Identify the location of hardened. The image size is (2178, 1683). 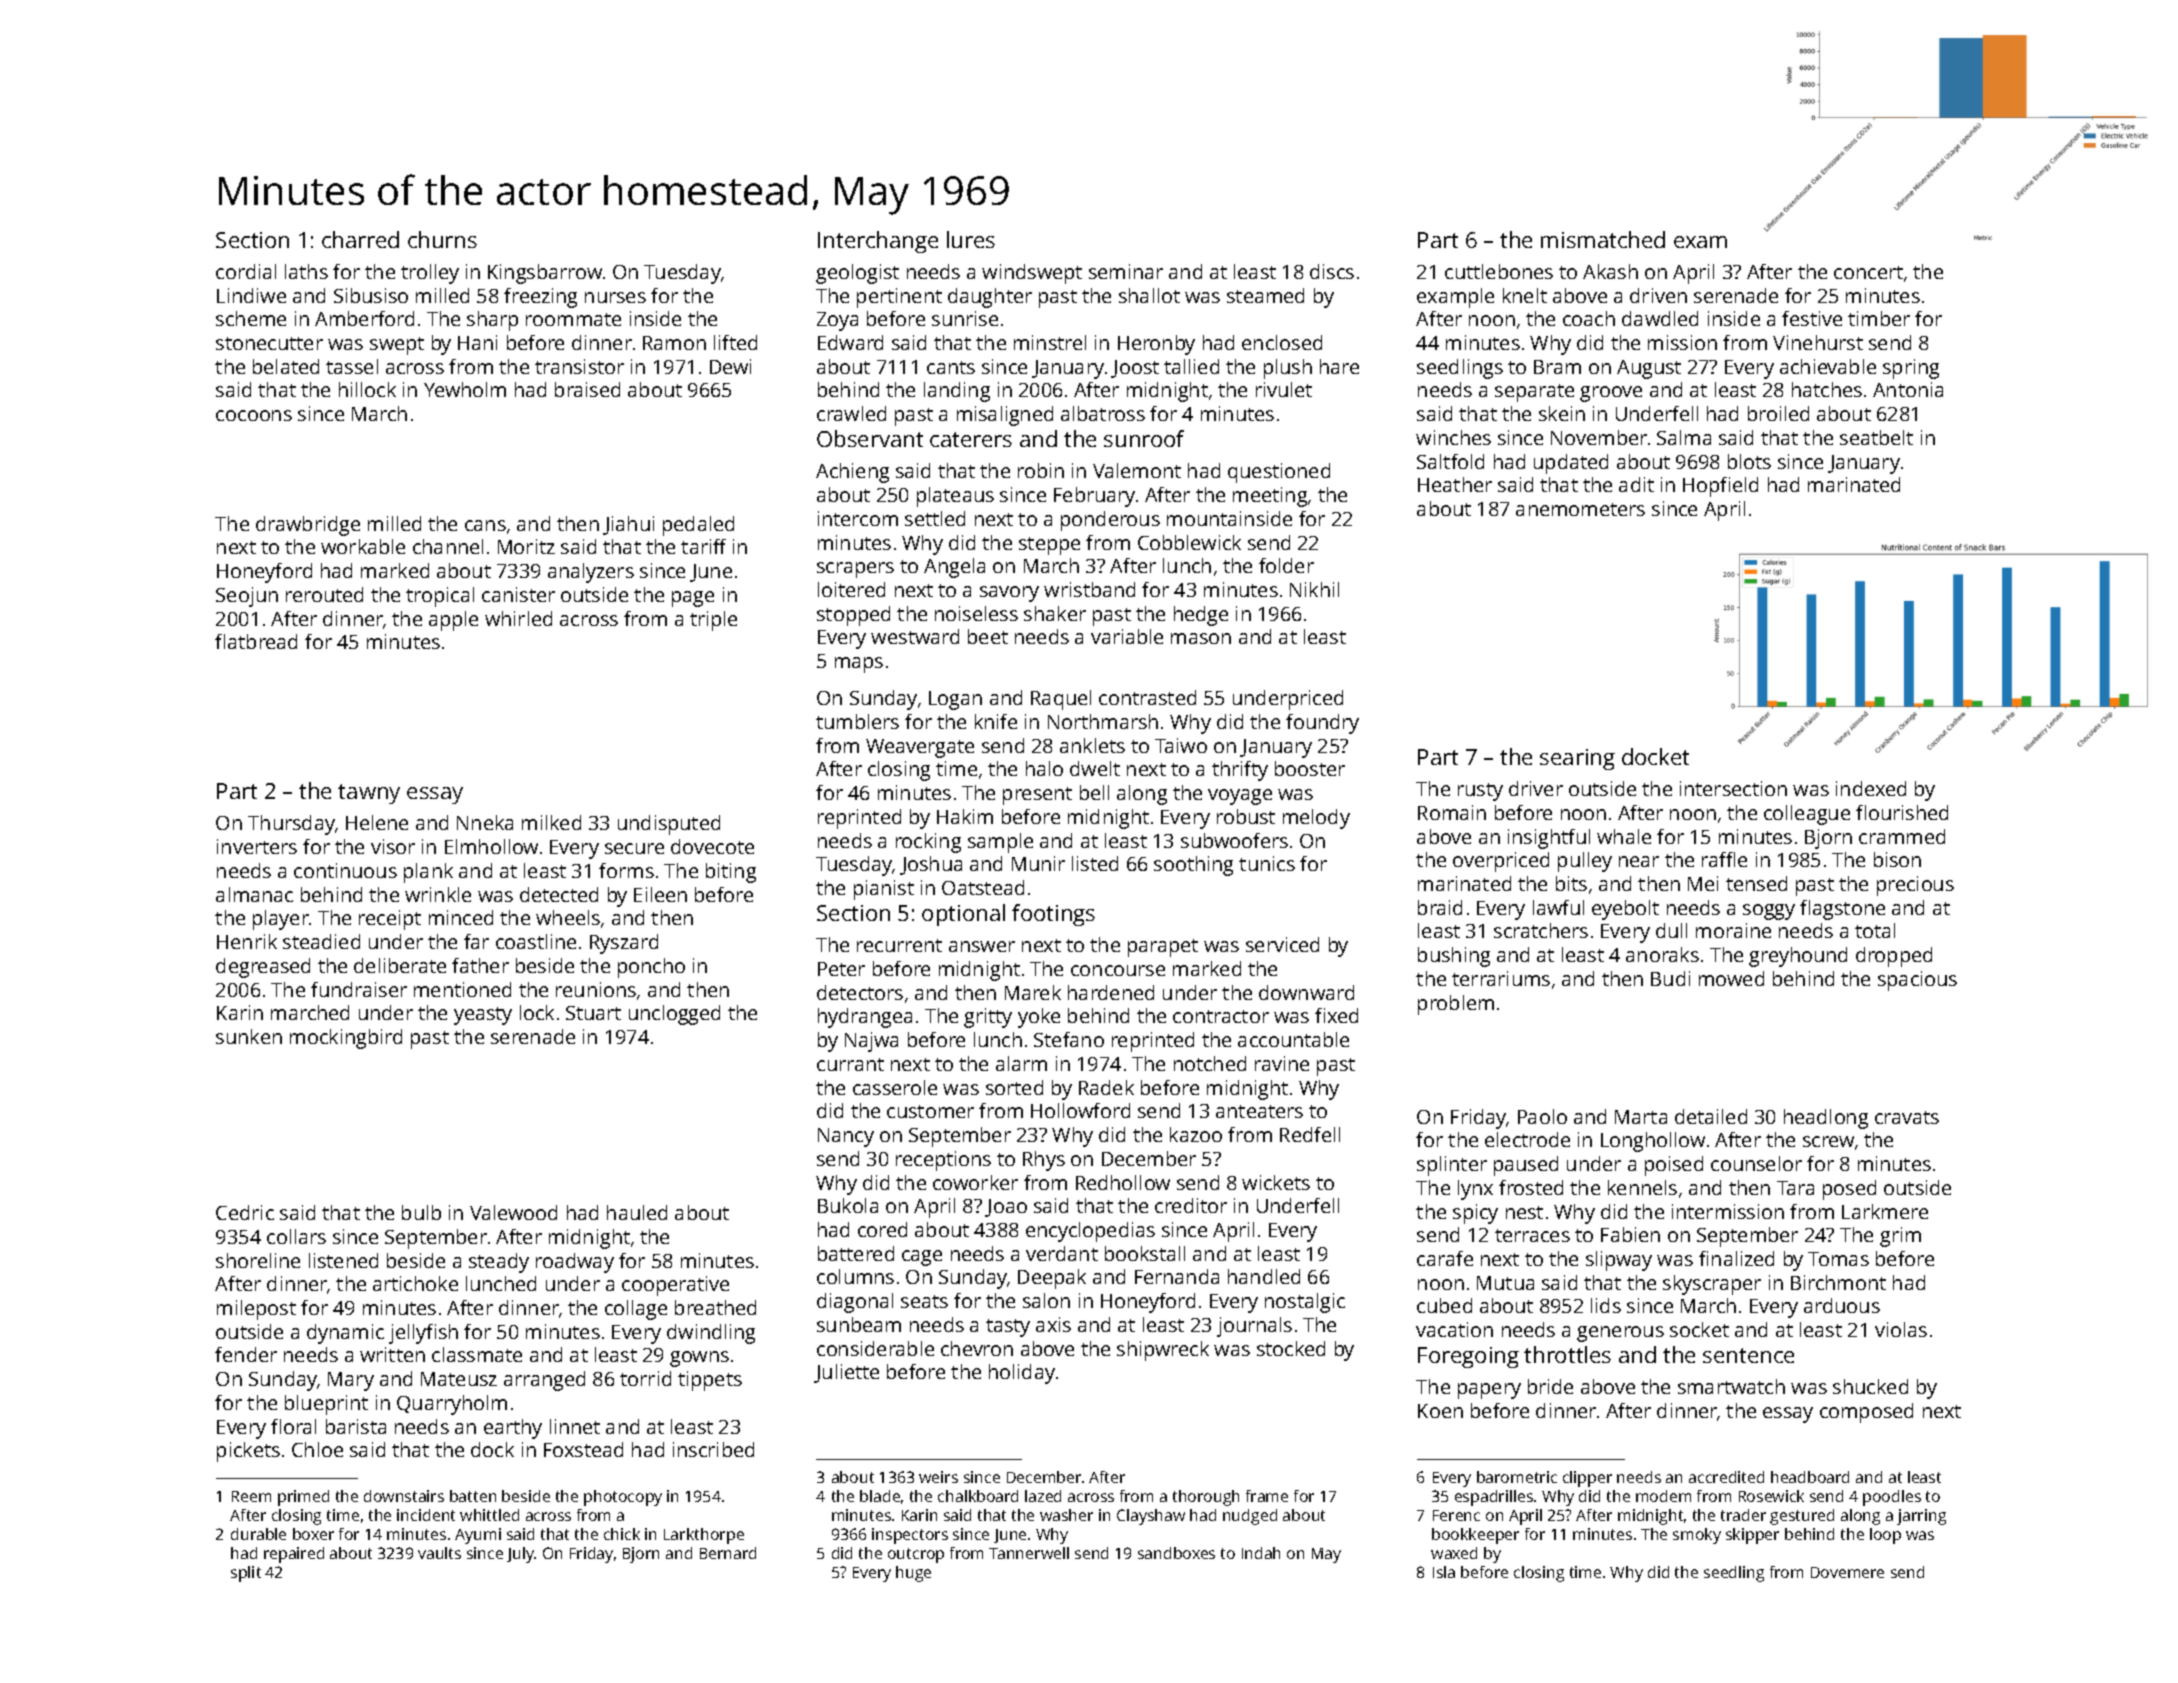
(1111, 992).
